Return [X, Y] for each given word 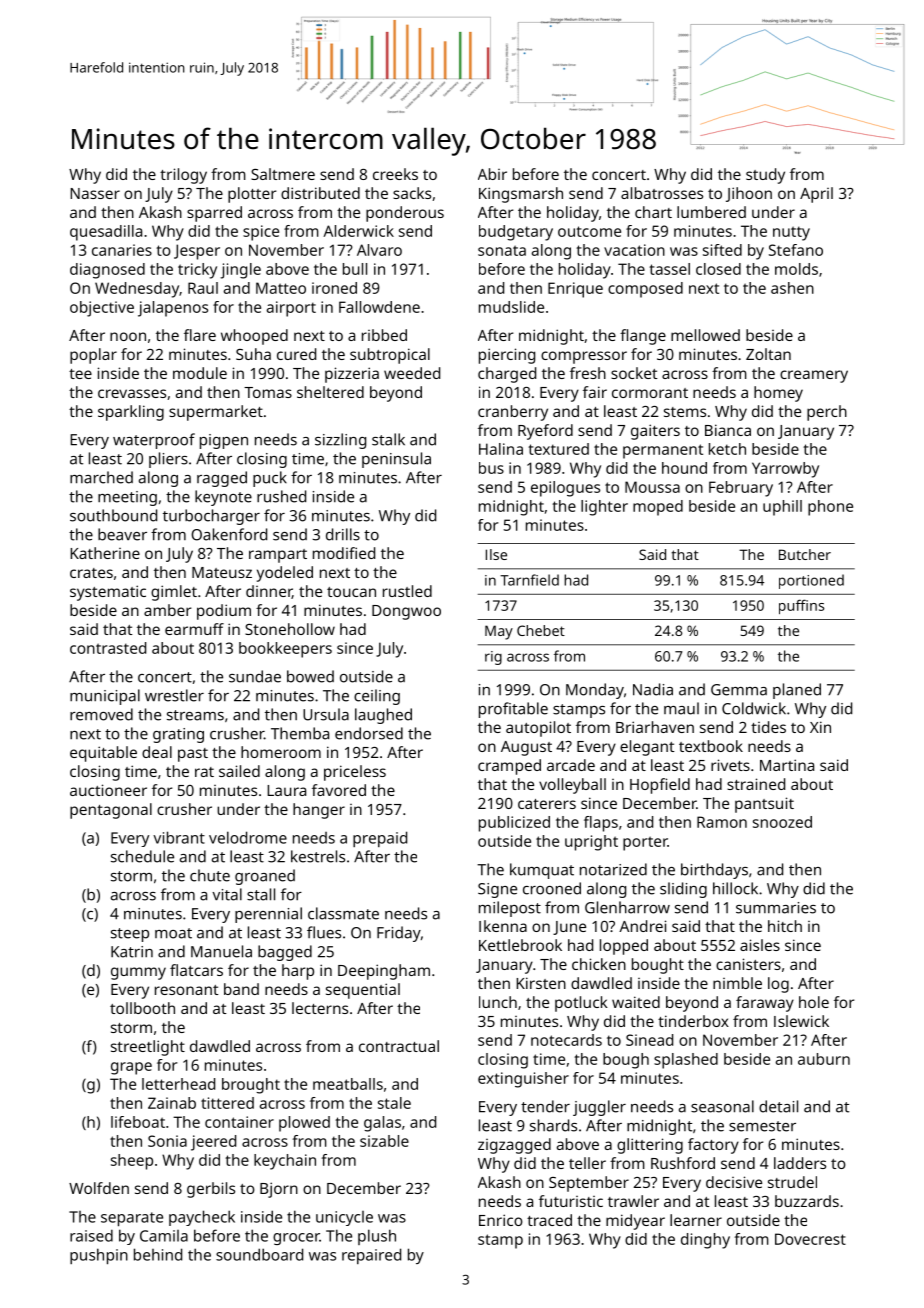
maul [681, 708]
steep [130, 935]
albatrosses [662, 193]
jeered [213, 1143]
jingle [240, 271]
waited [636, 1002]
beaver [122, 534]
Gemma [739, 690]
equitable [103, 754]
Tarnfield [529, 580]
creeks [395, 174]
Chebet [541, 630]
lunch [498, 1002]
